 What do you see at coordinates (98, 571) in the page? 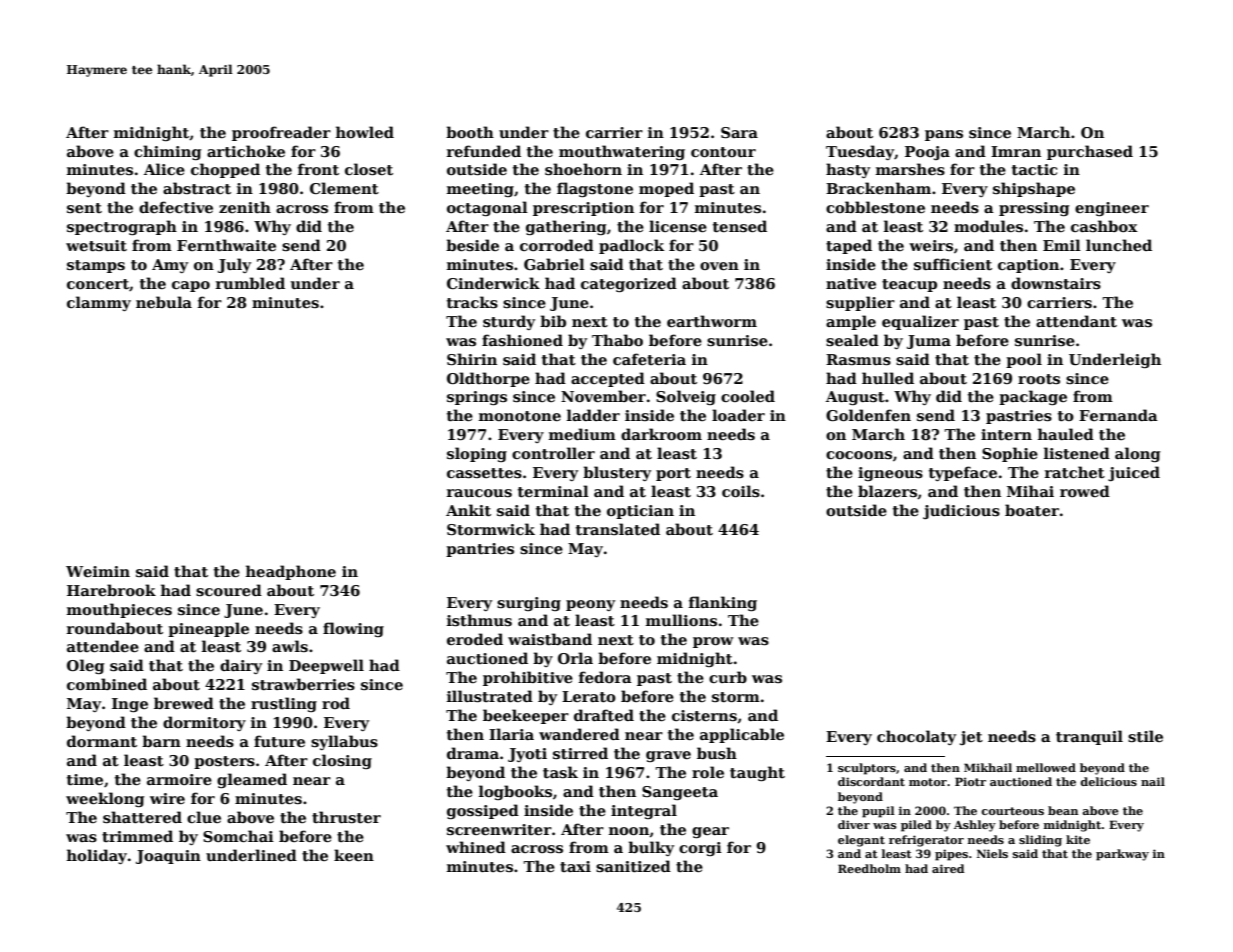
I see `Weimin` at bounding box center [98, 571].
